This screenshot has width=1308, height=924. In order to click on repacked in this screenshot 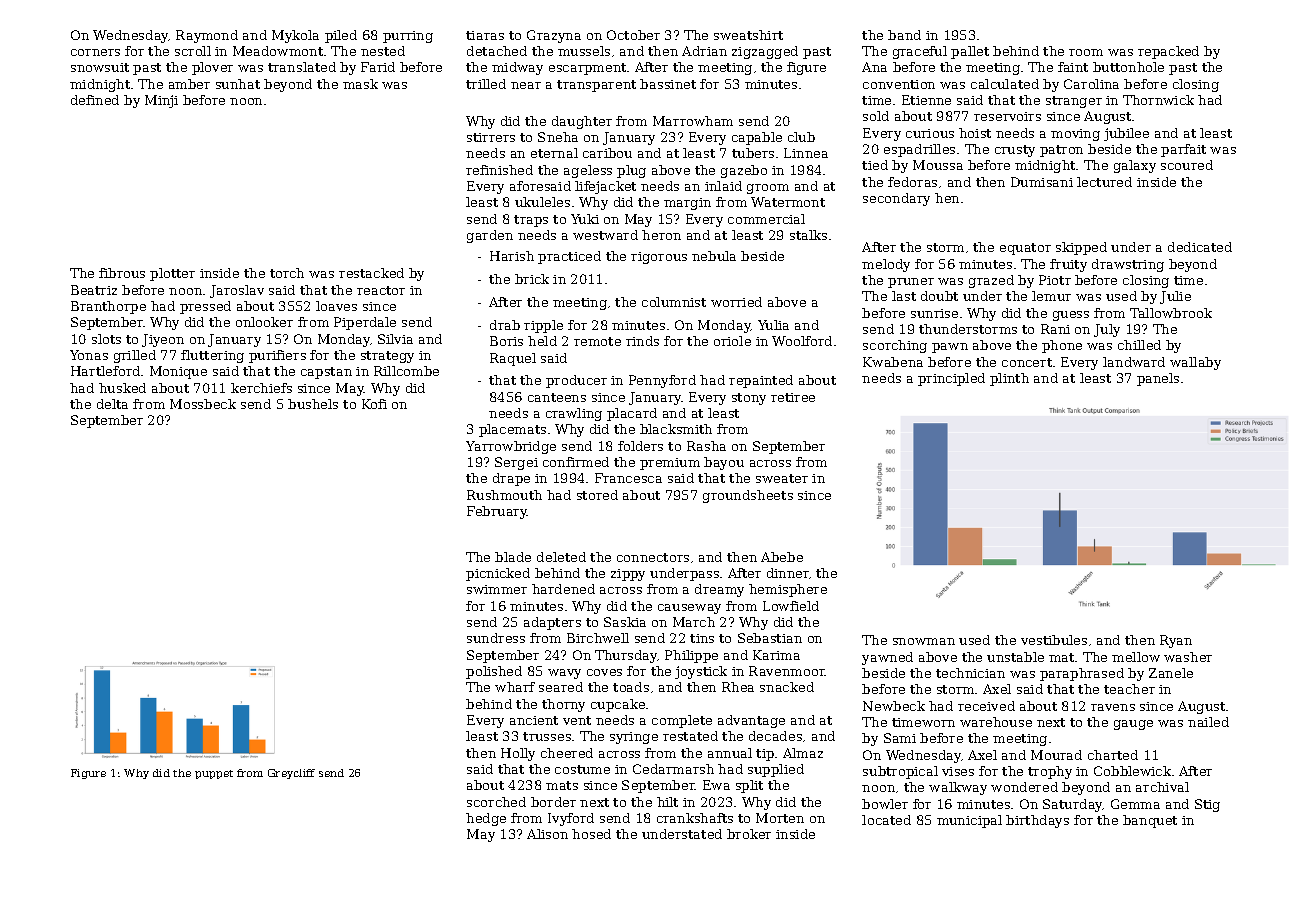, I will do `click(1168, 52)`.
